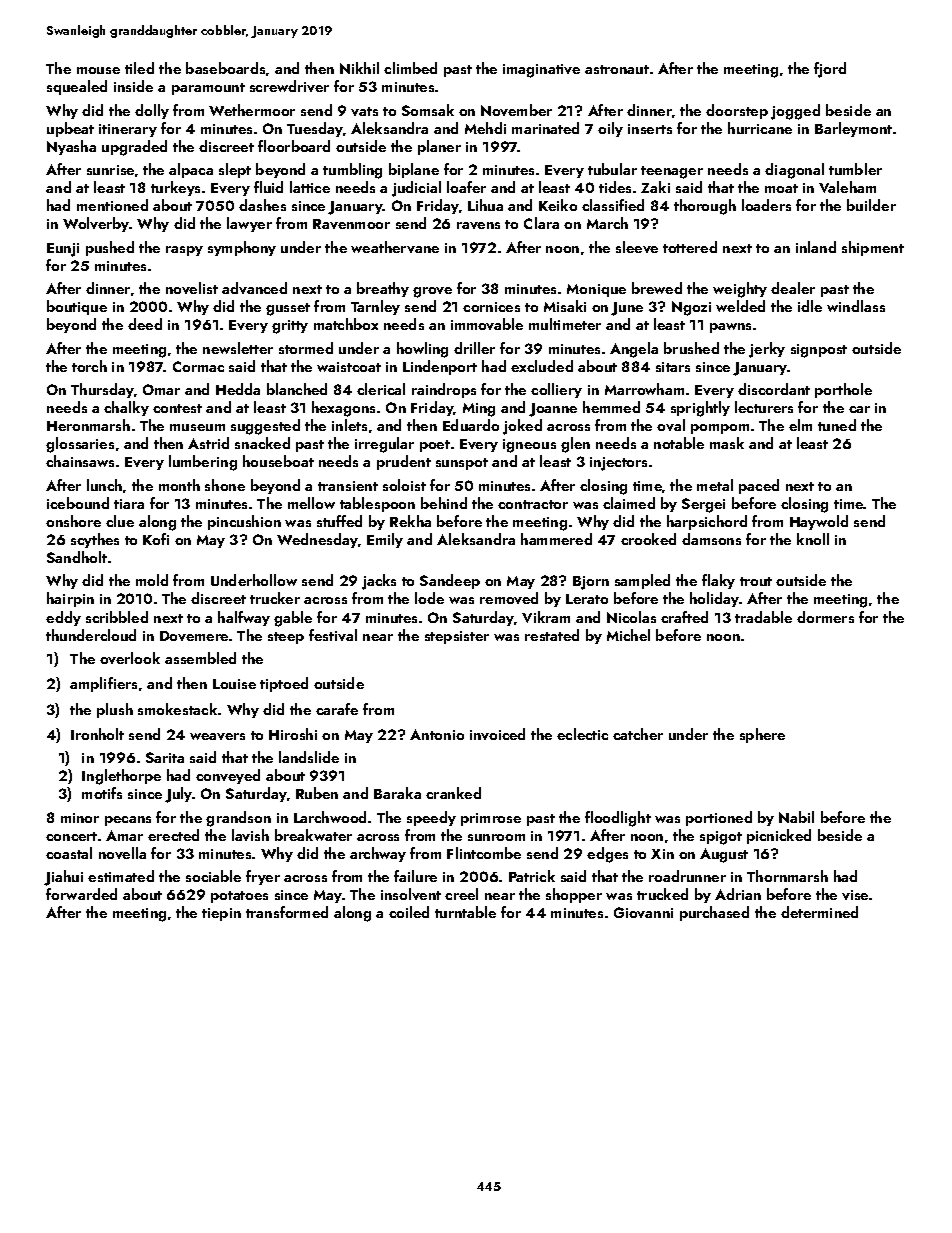 This page has height=1233, width=952. What do you see at coordinates (177, 408) in the page?
I see `contest` at bounding box center [177, 408].
